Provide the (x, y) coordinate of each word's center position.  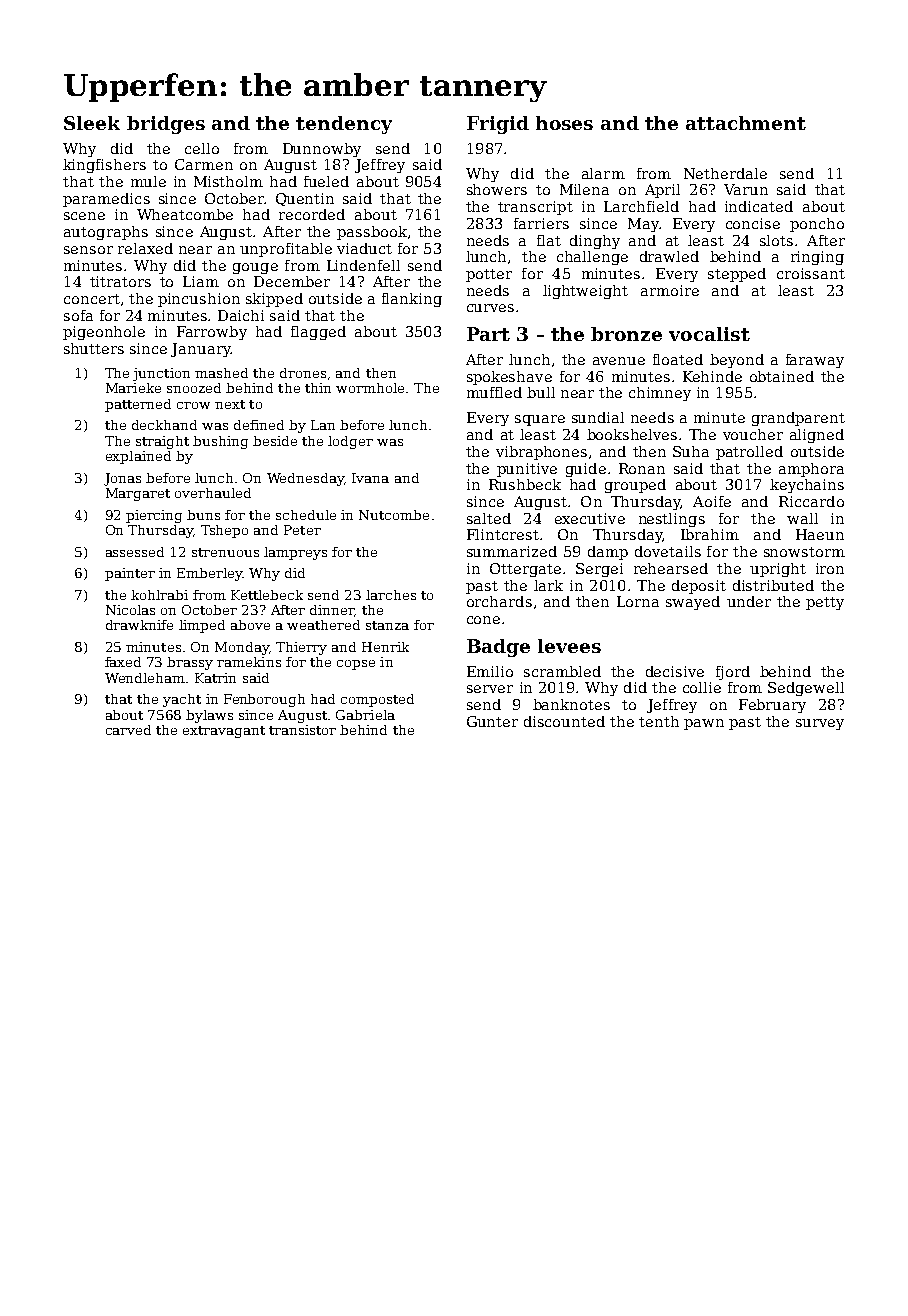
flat (549, 240)
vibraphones (541, 453)
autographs (106, 233)
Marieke (133, 388)
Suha (691, 451)
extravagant (224, 732)
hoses (564, 123)
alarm (603, 173)
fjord (733, 673)
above (250, 625)
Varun (746, 189)
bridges (166, 125)
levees (569, 646)
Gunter (492, 721)
